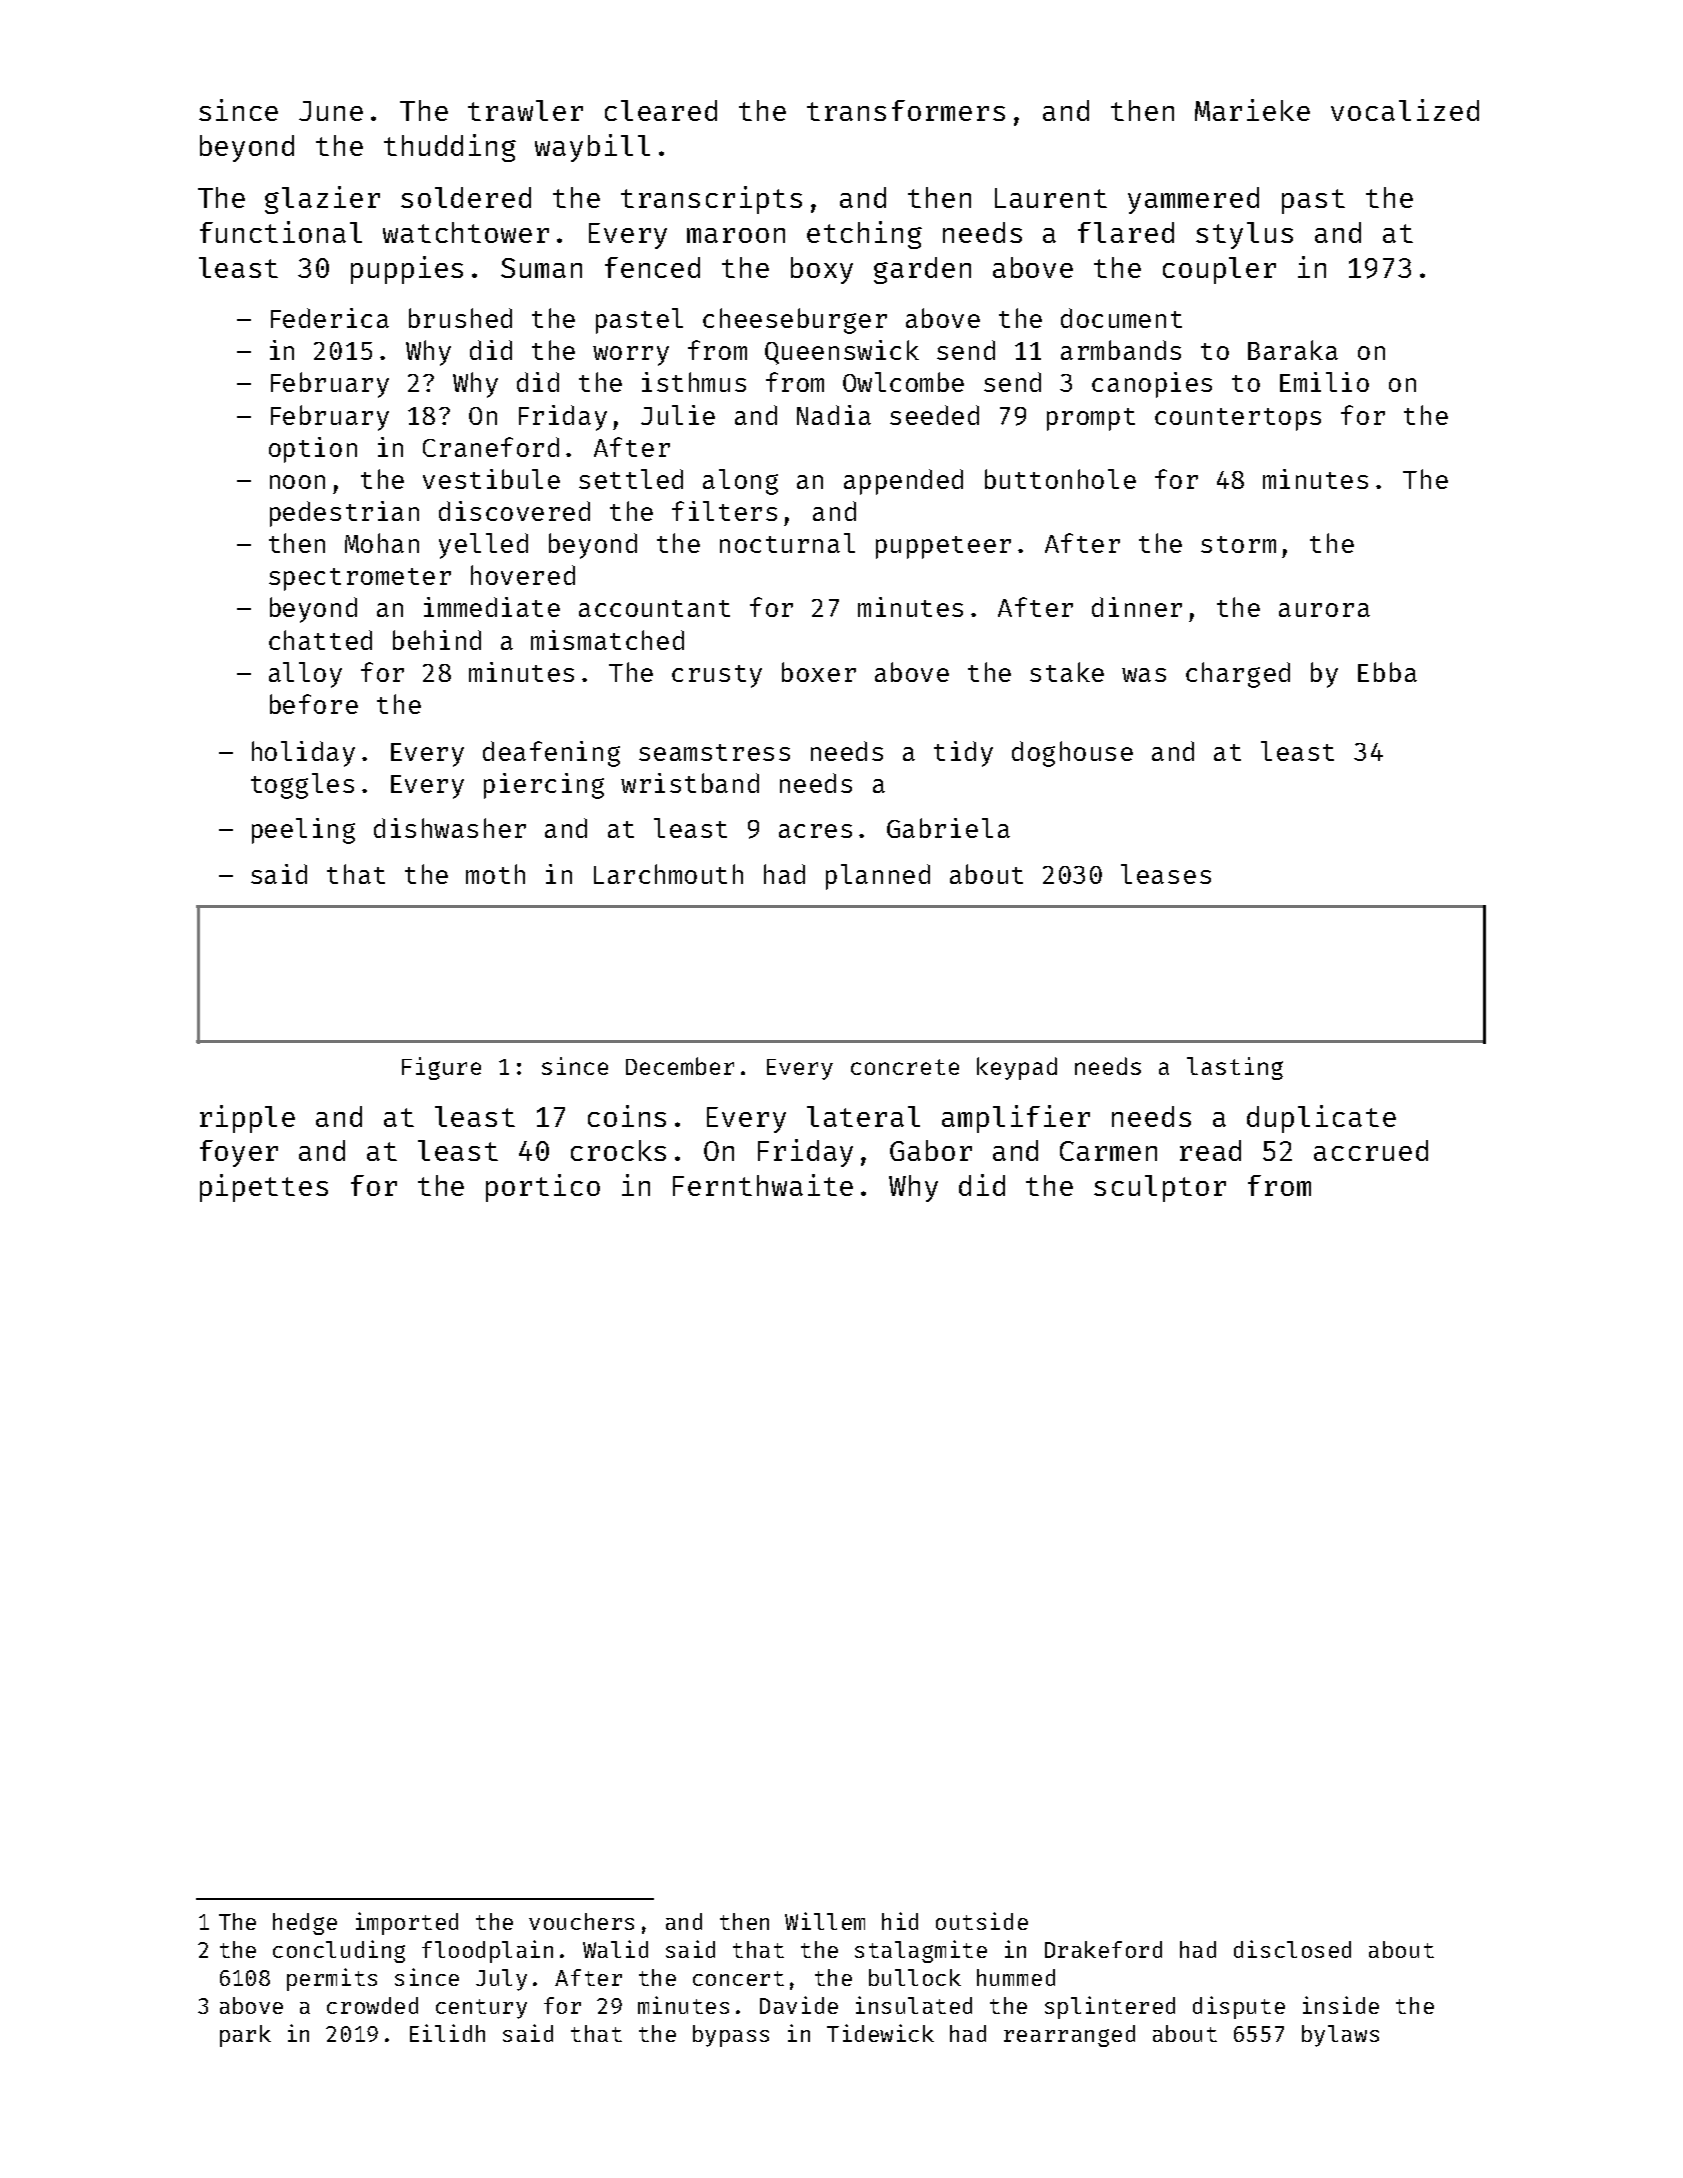  Describe the element at coordinates (305, 1924) in the page. I see `hedge` at that location.
